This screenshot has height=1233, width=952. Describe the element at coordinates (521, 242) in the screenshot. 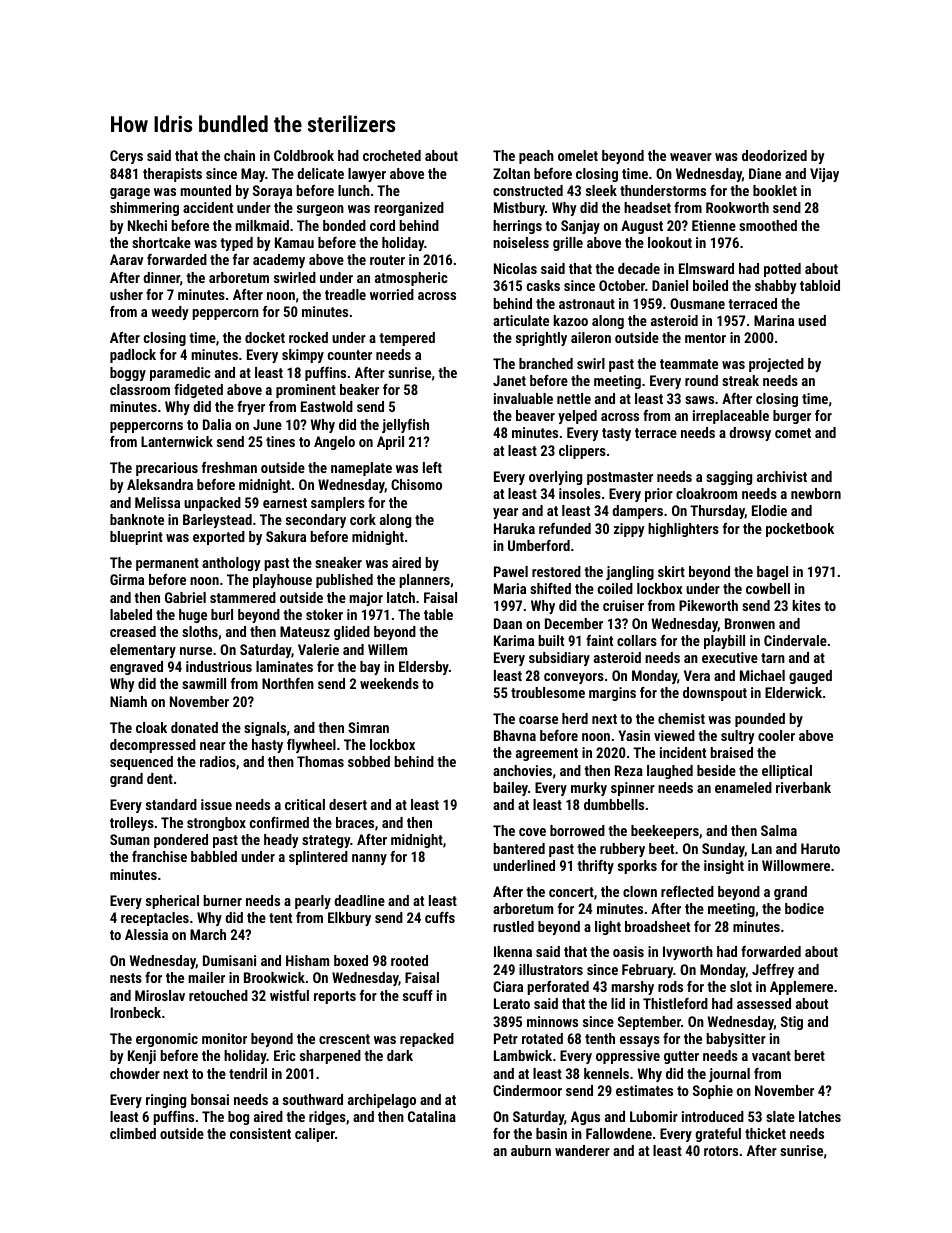

I see `noiseless` at that location.
